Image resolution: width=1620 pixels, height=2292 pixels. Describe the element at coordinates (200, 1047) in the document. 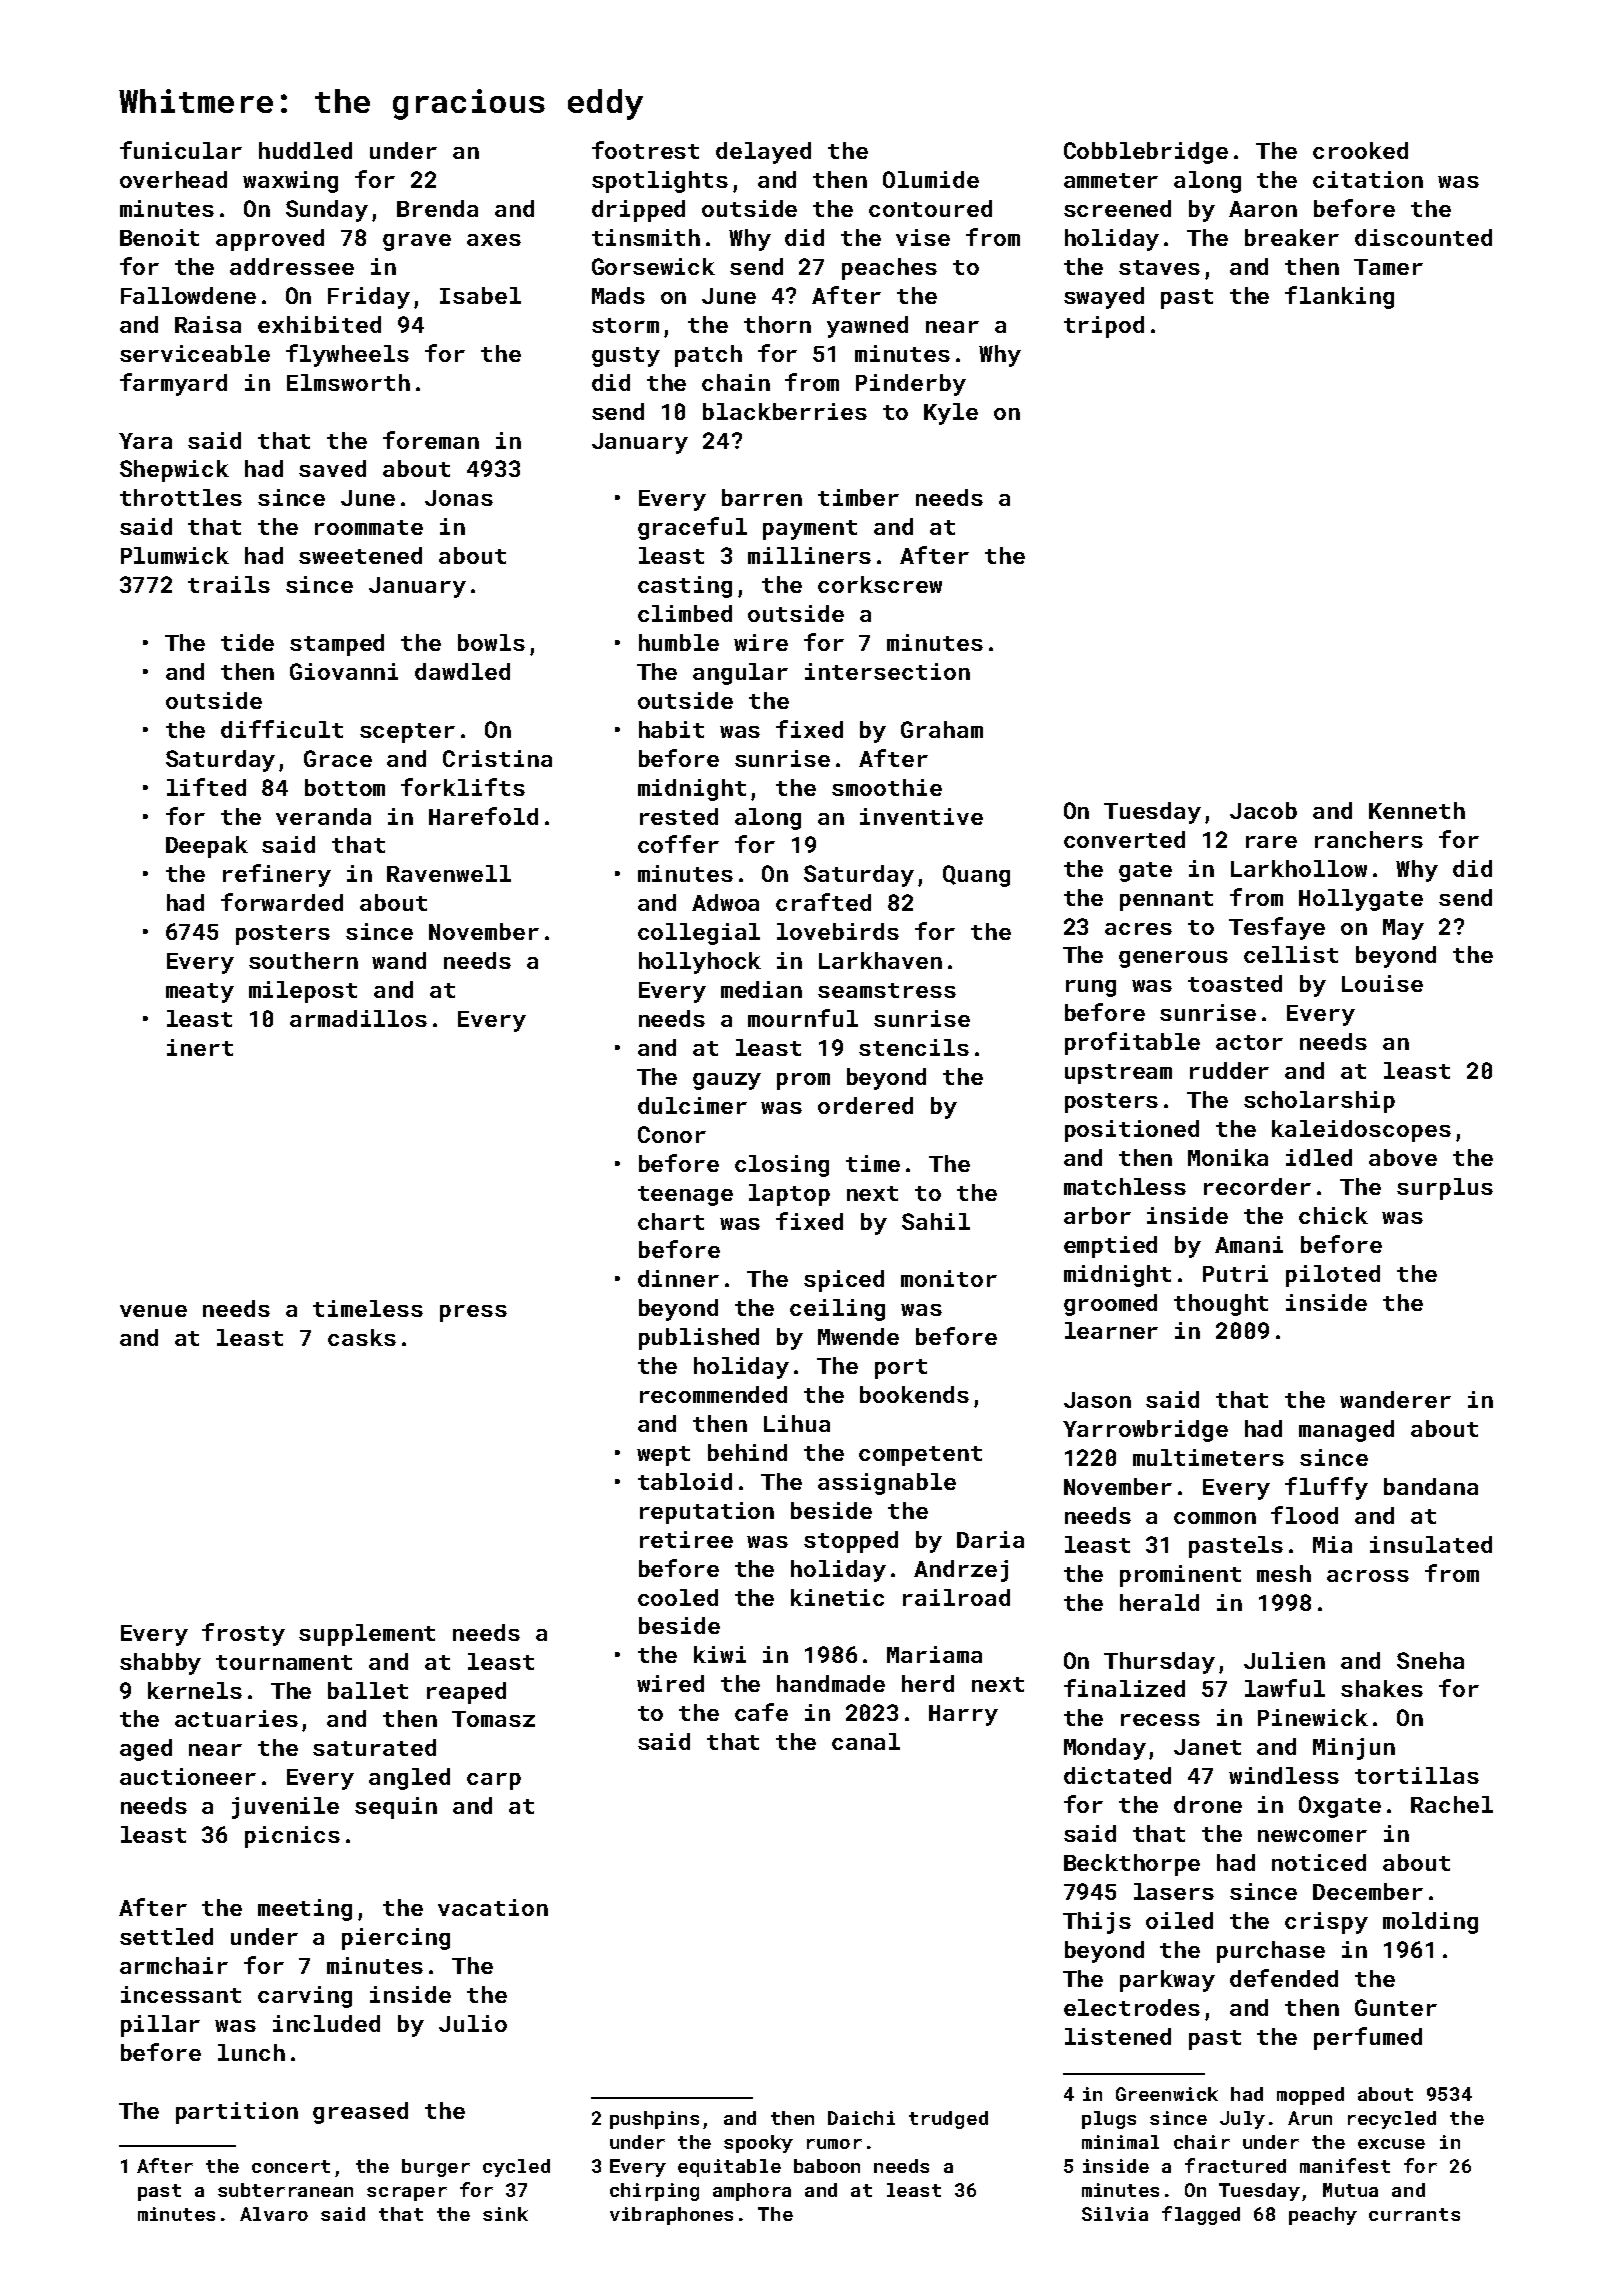

I see `inert` at that location.
